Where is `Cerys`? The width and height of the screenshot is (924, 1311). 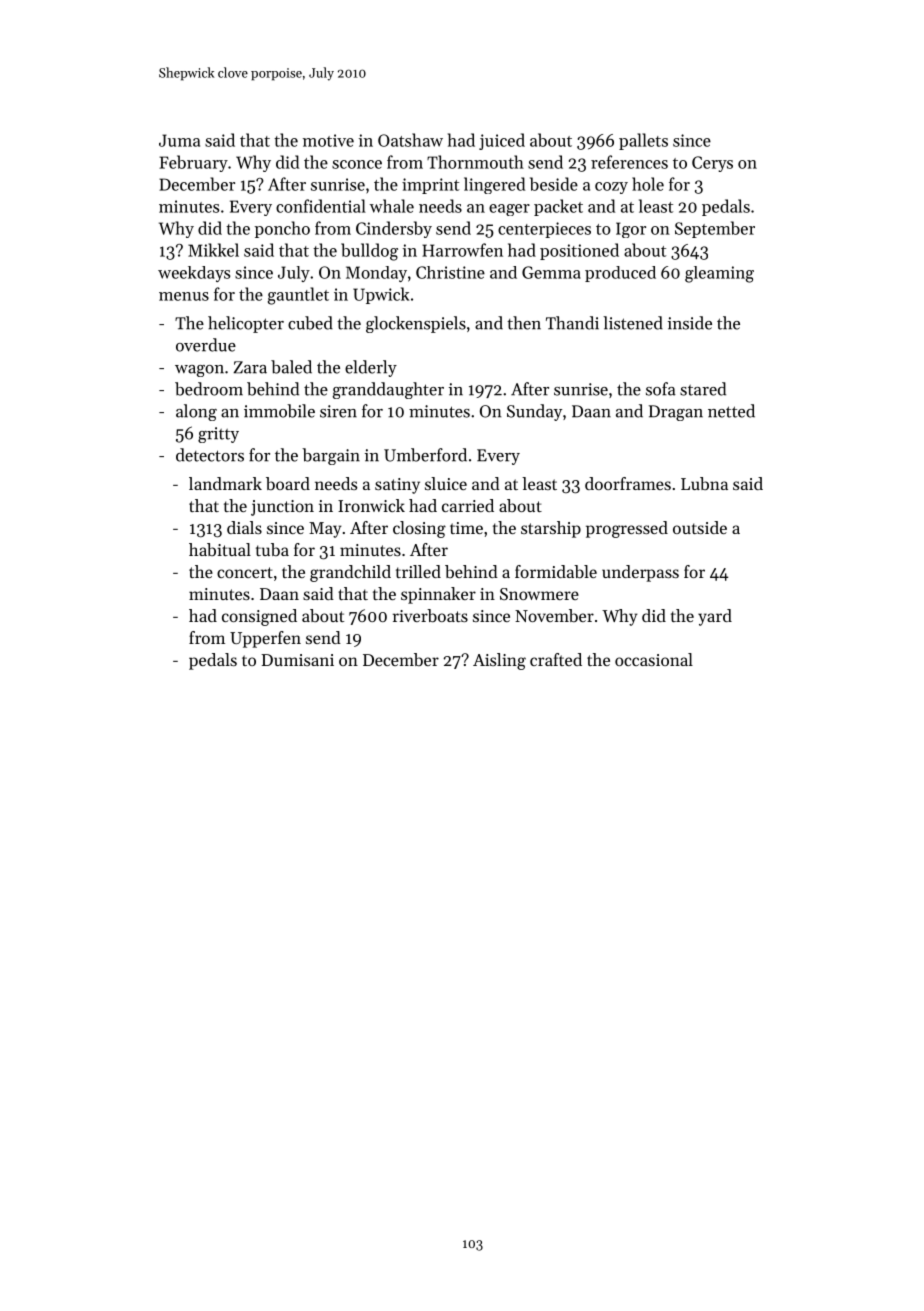 Cerys is located at coordinates (712, 164).
